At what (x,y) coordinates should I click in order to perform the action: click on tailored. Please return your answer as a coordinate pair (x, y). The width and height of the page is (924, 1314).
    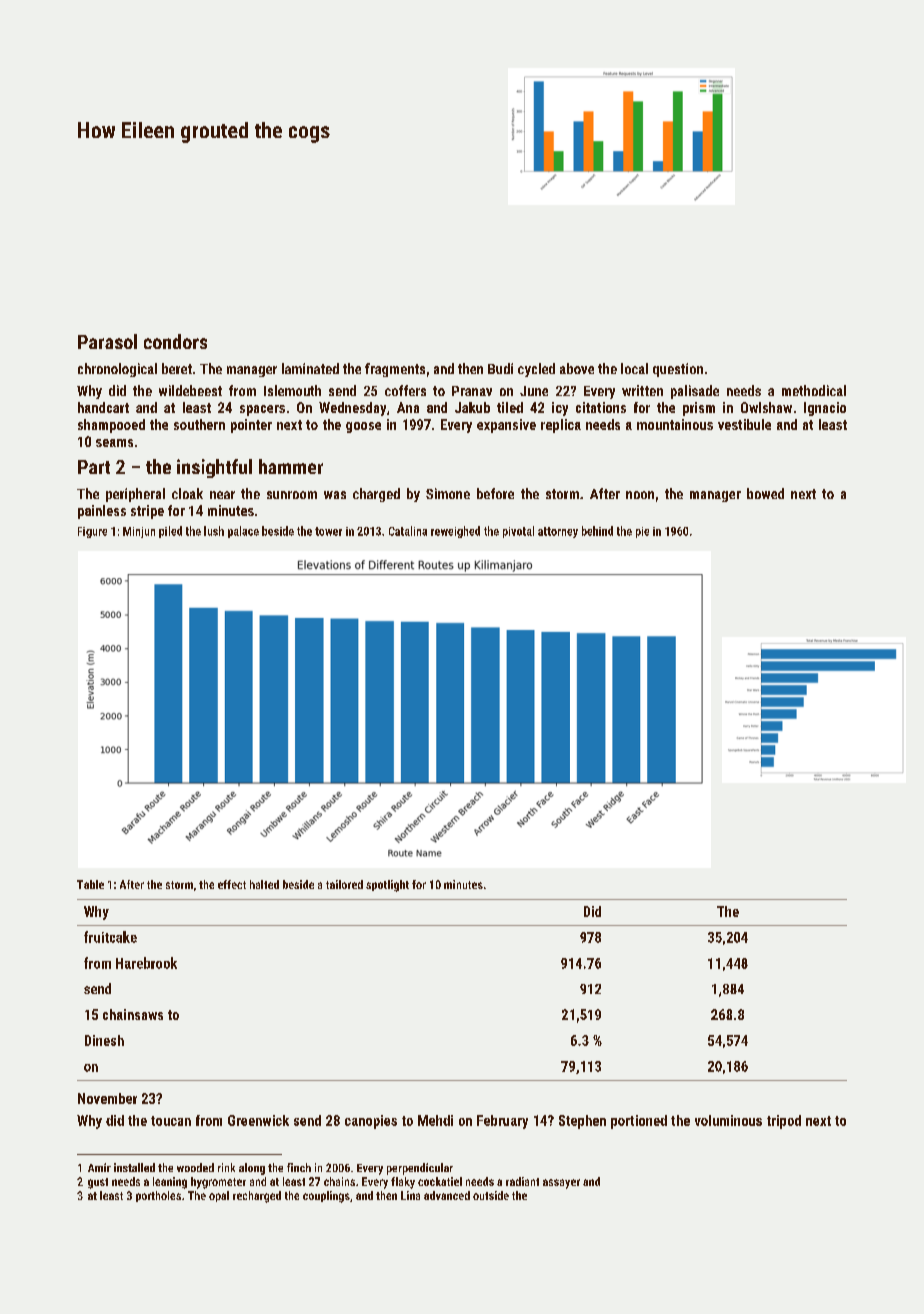
    Looking at the image, I should click on (344, 884).
